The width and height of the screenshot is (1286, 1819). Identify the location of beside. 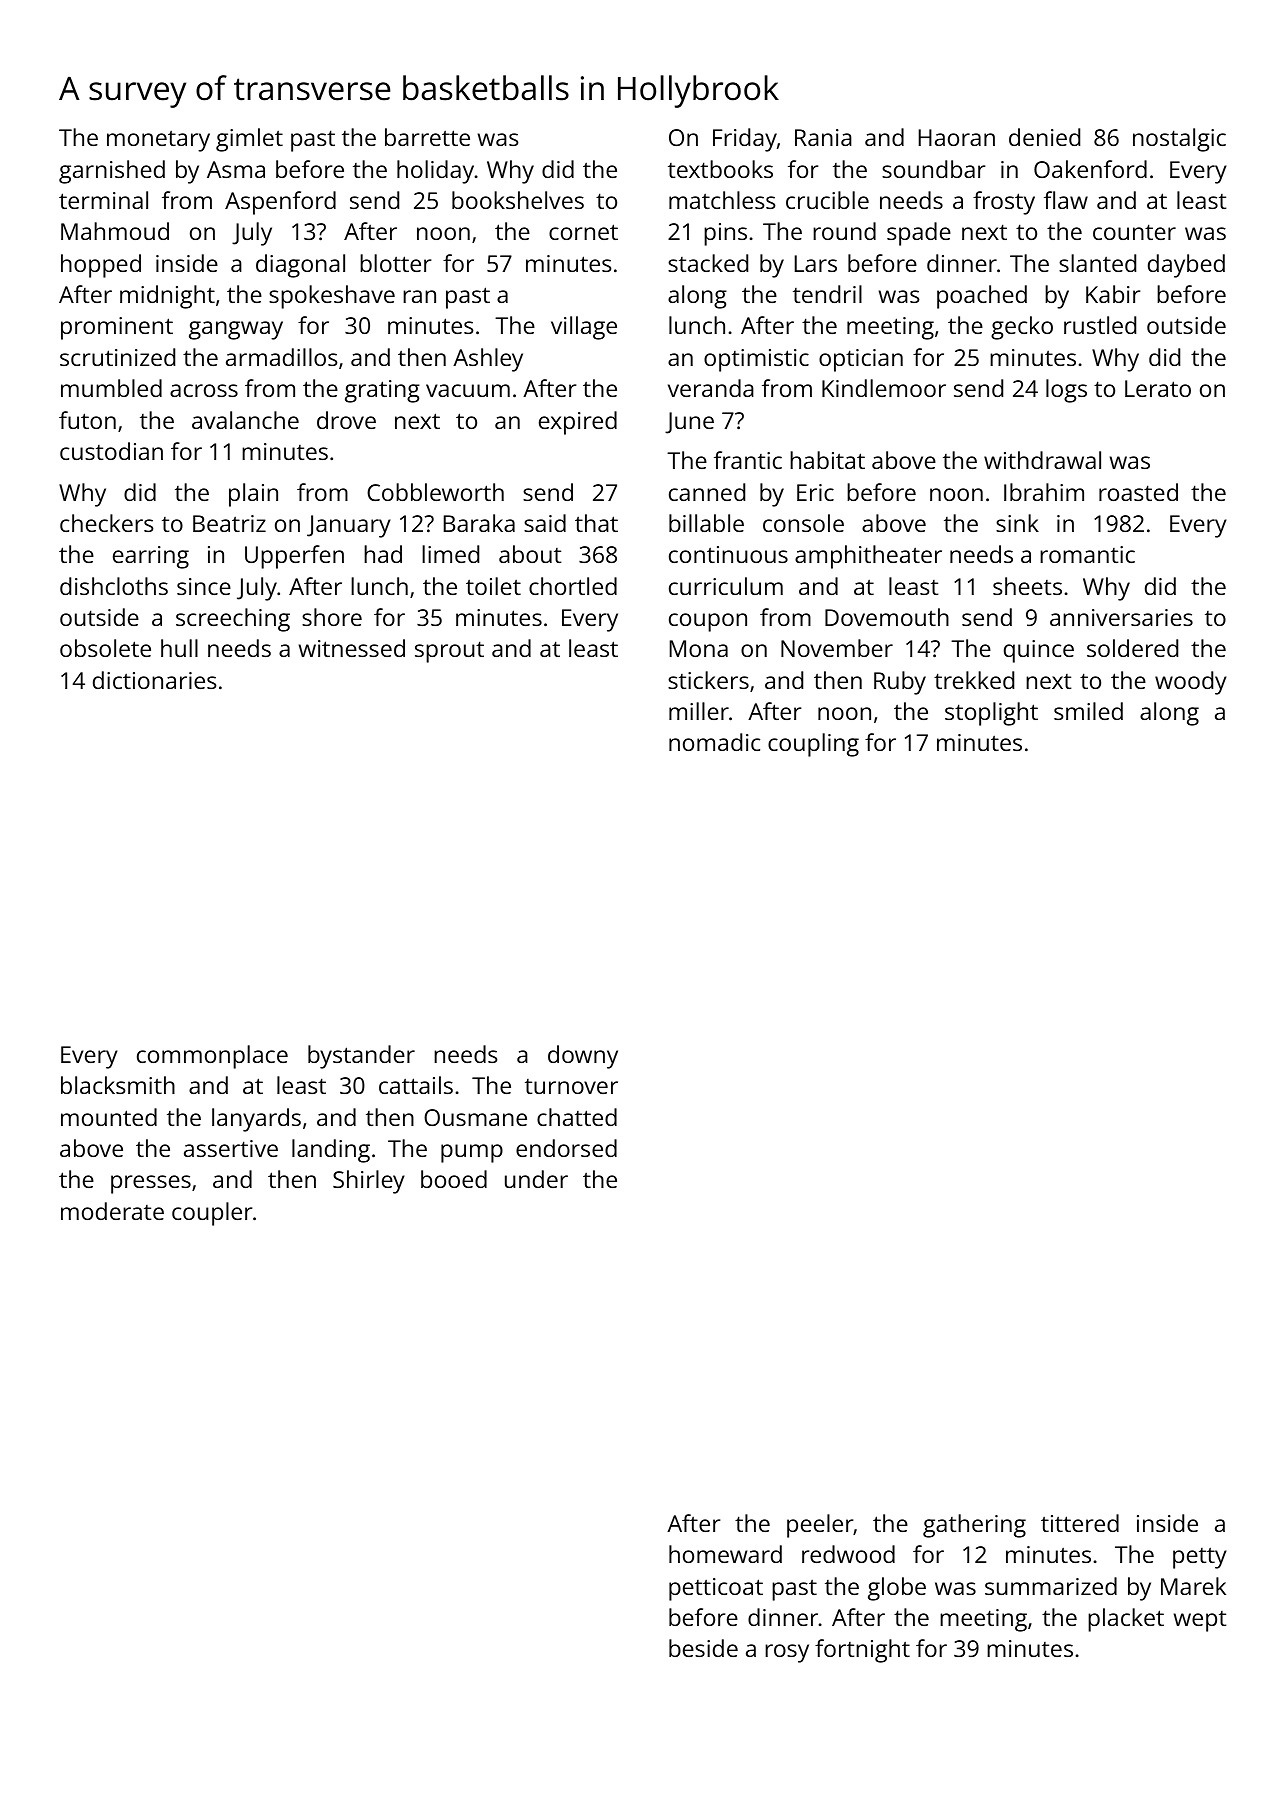
(703, 1648).
